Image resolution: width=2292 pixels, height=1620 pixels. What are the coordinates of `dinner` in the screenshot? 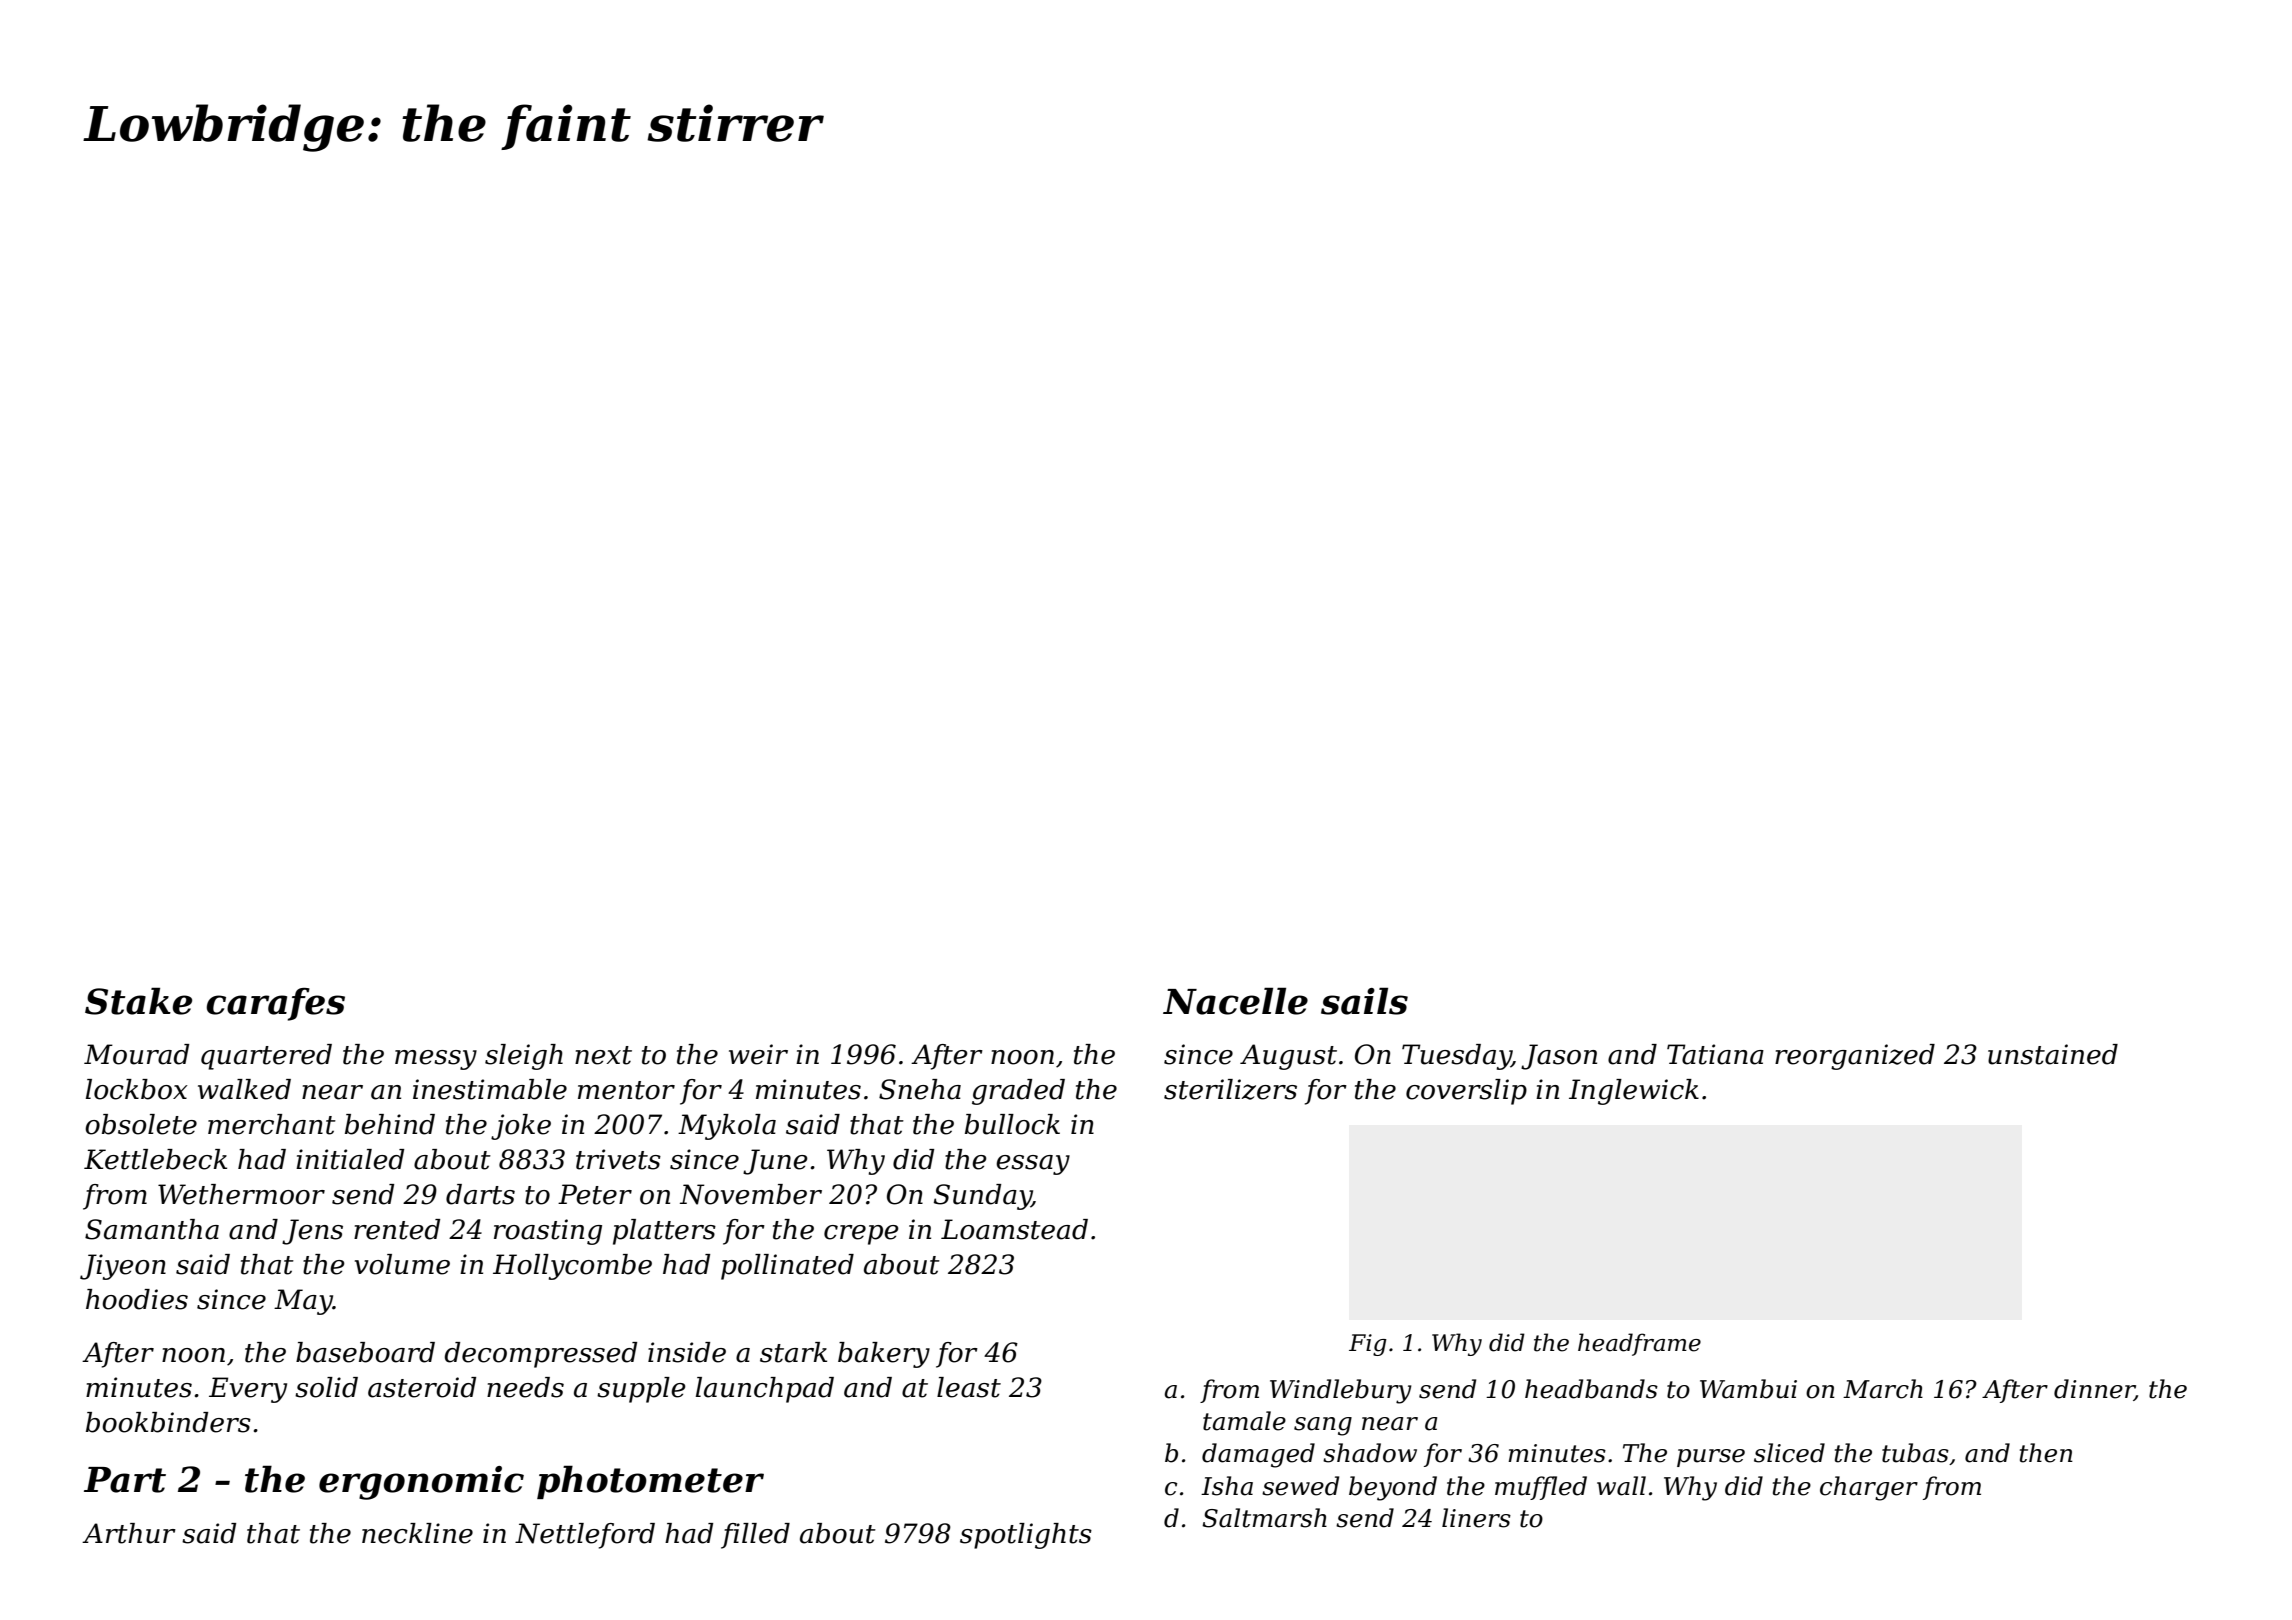 It's located at (2094, 1390).
